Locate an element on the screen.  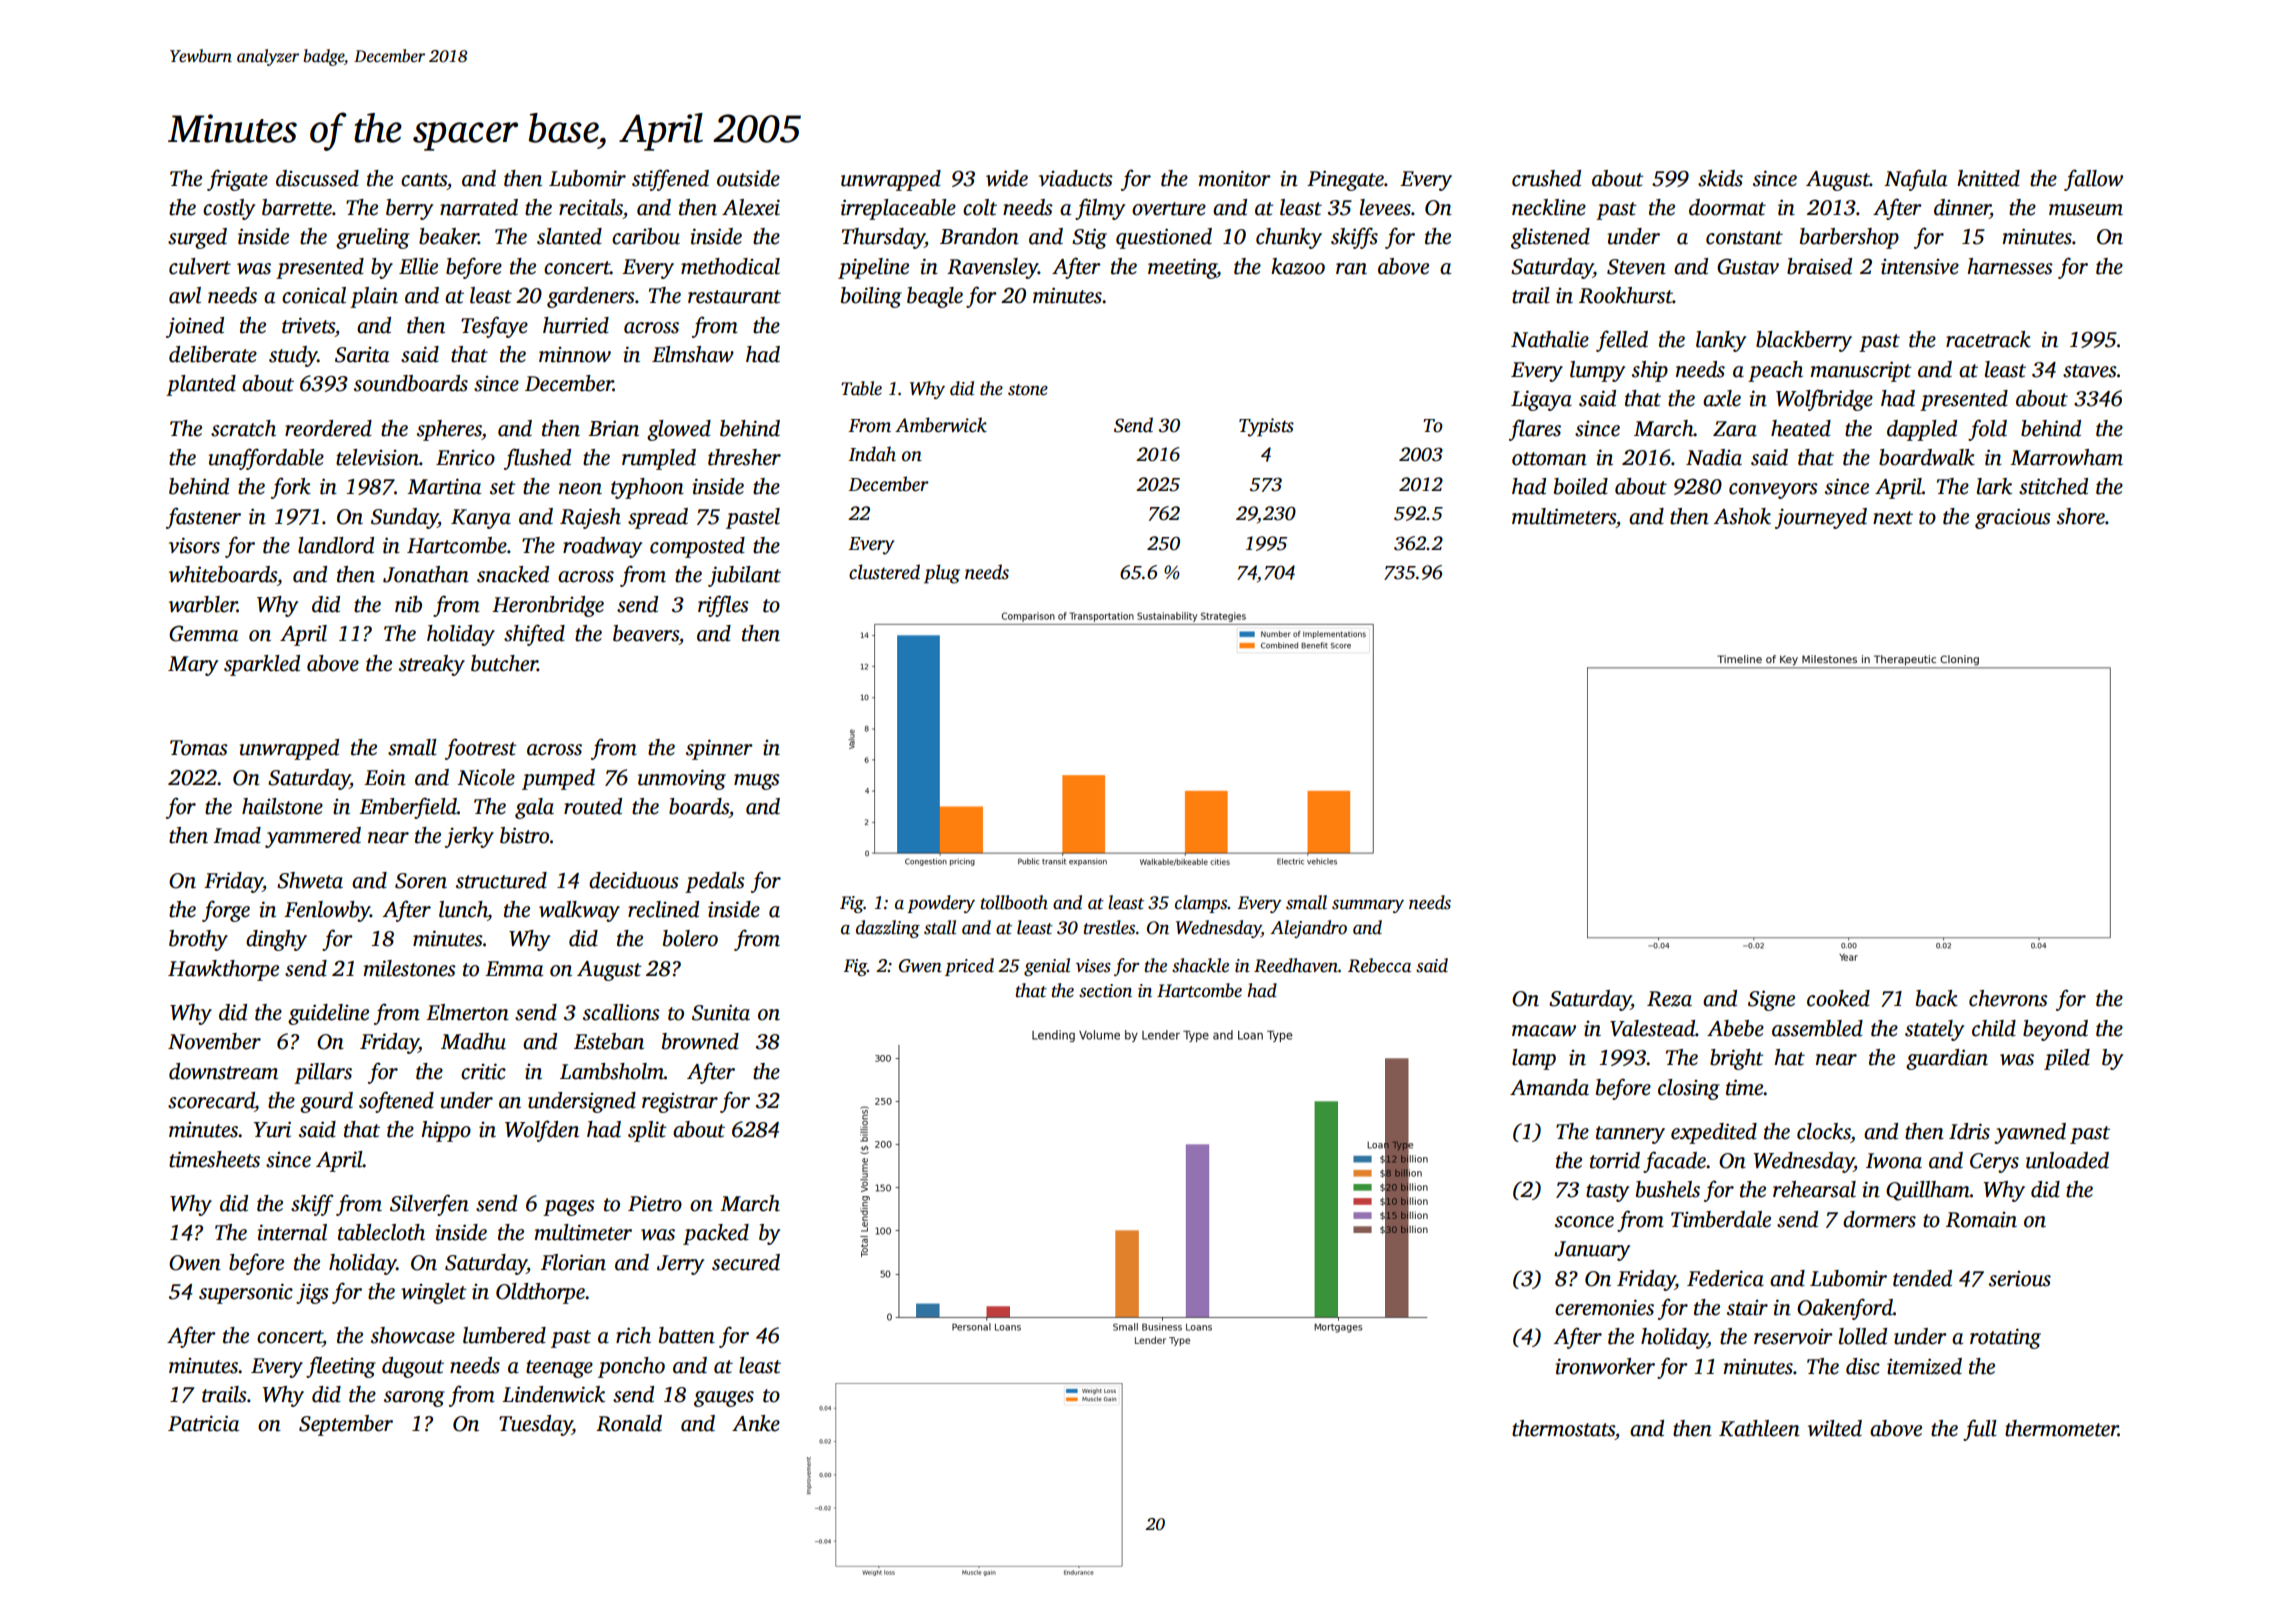
recitals is located at coordinates (591, 207).
